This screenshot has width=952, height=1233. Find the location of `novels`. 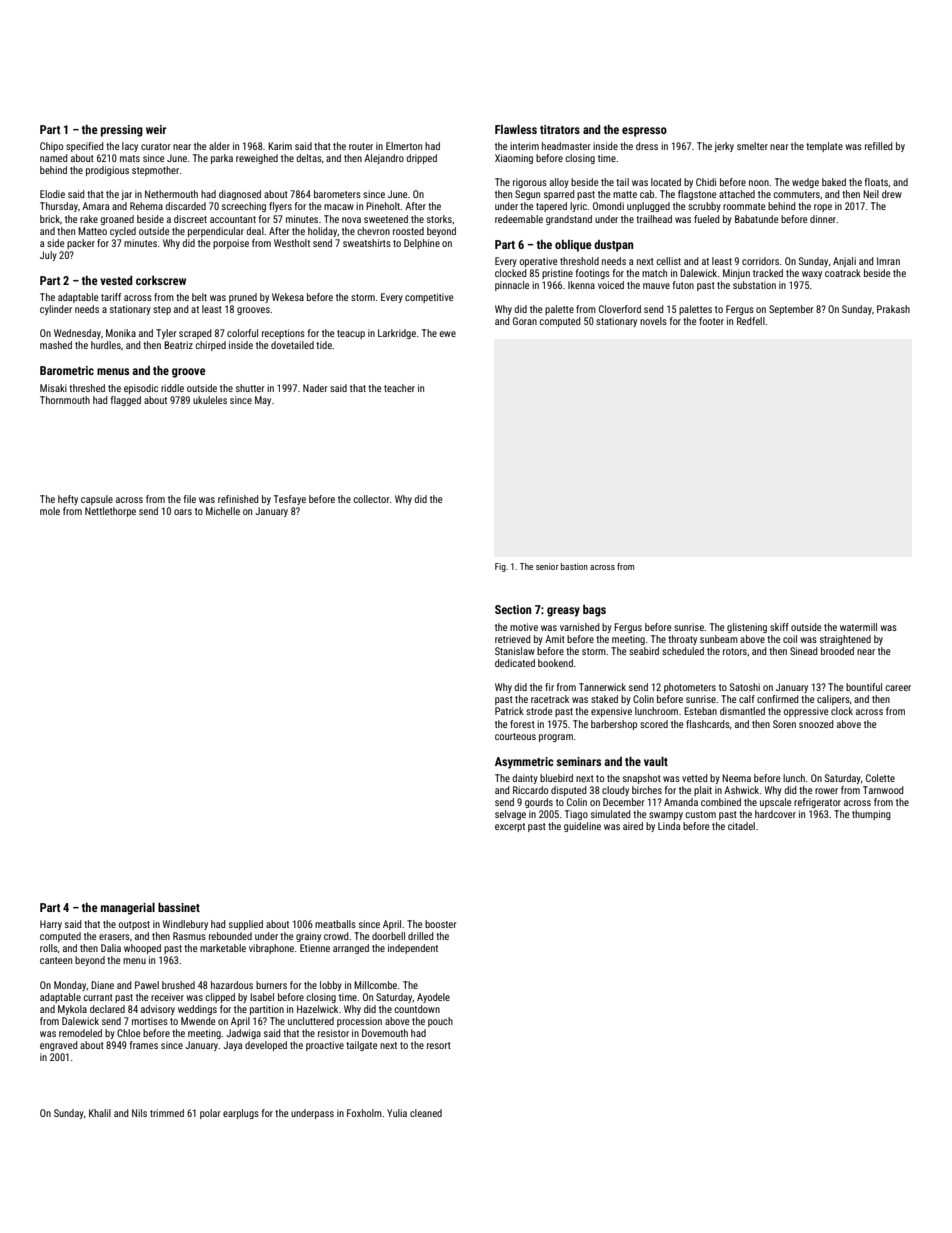

novels is located at coordinates (653, 321).
